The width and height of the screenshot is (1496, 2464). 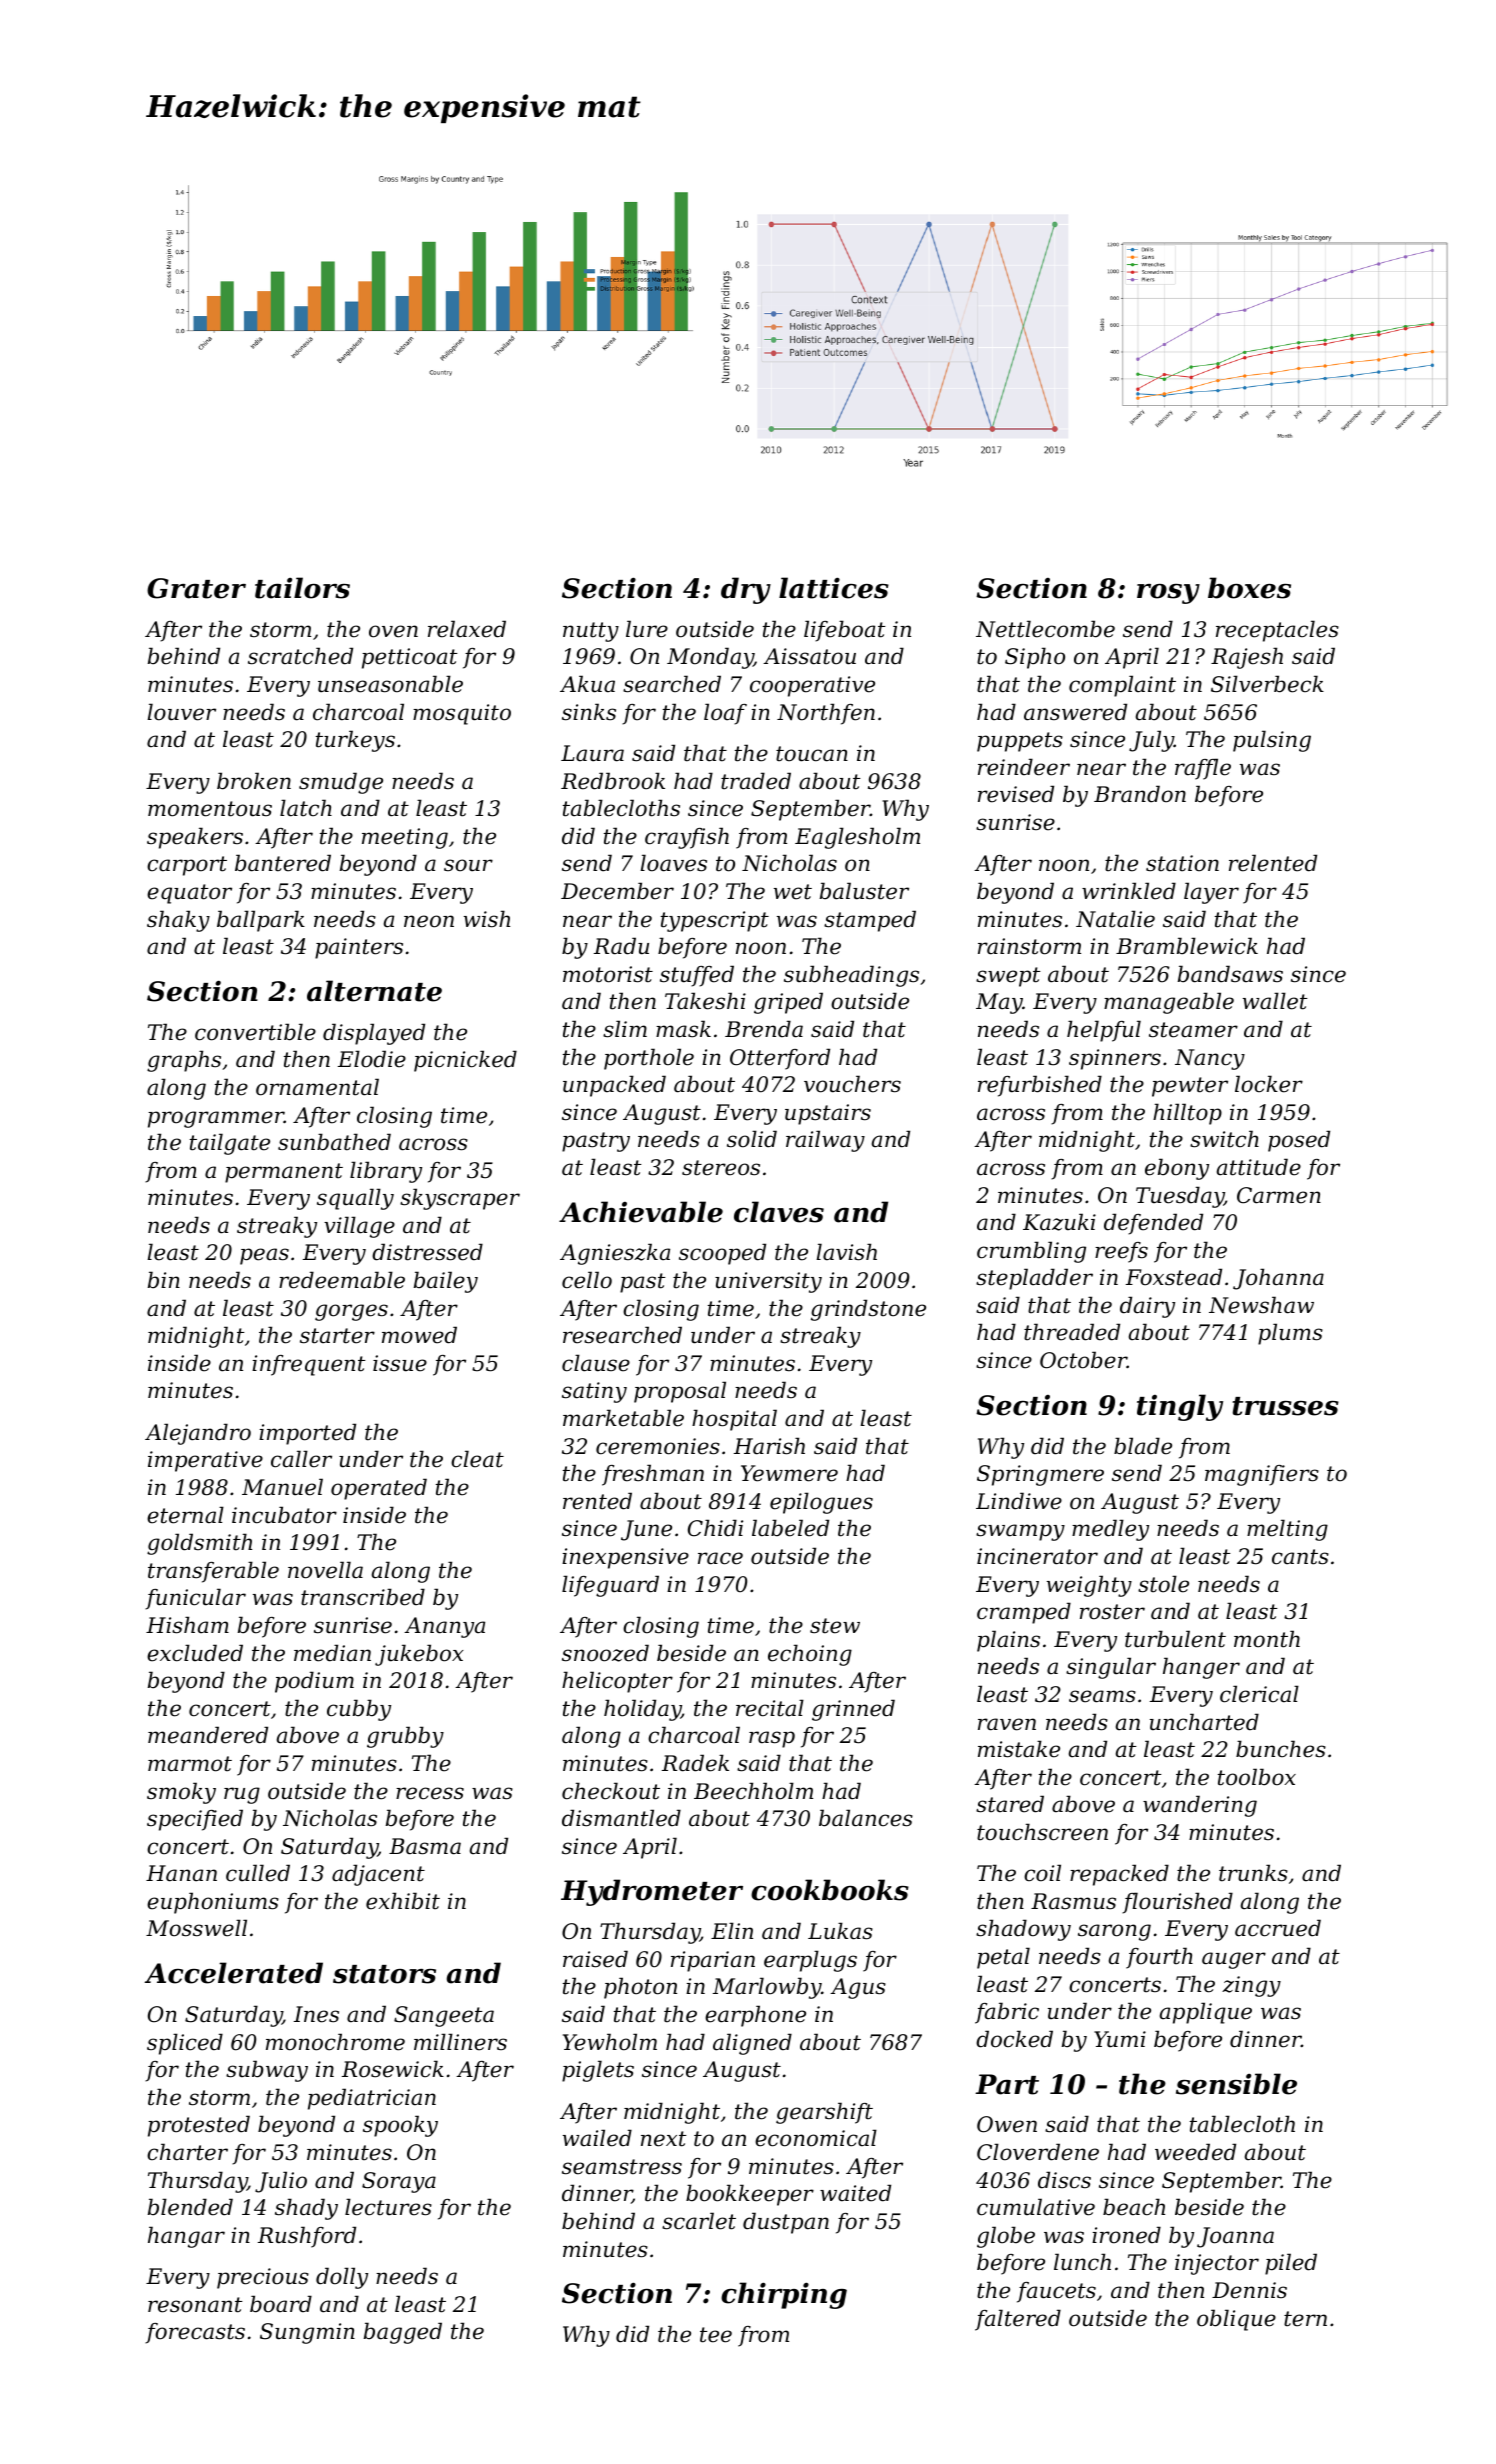 What do you see at coordinates (1236, 2320) in the screenshot?
I see `oblique` at bounding box center [1236, 2320].
